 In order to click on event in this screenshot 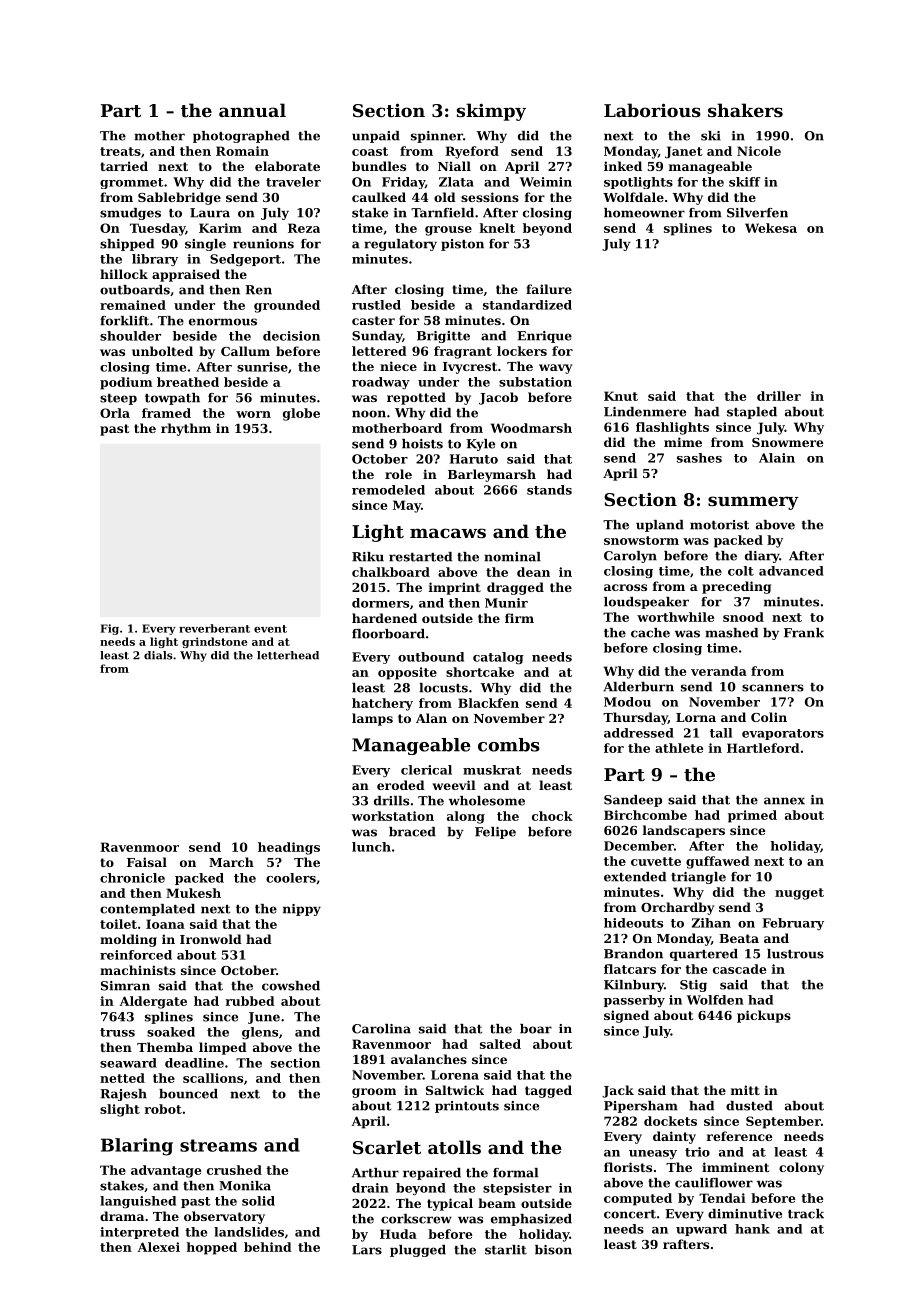, I will do `click(270, 629)`.
